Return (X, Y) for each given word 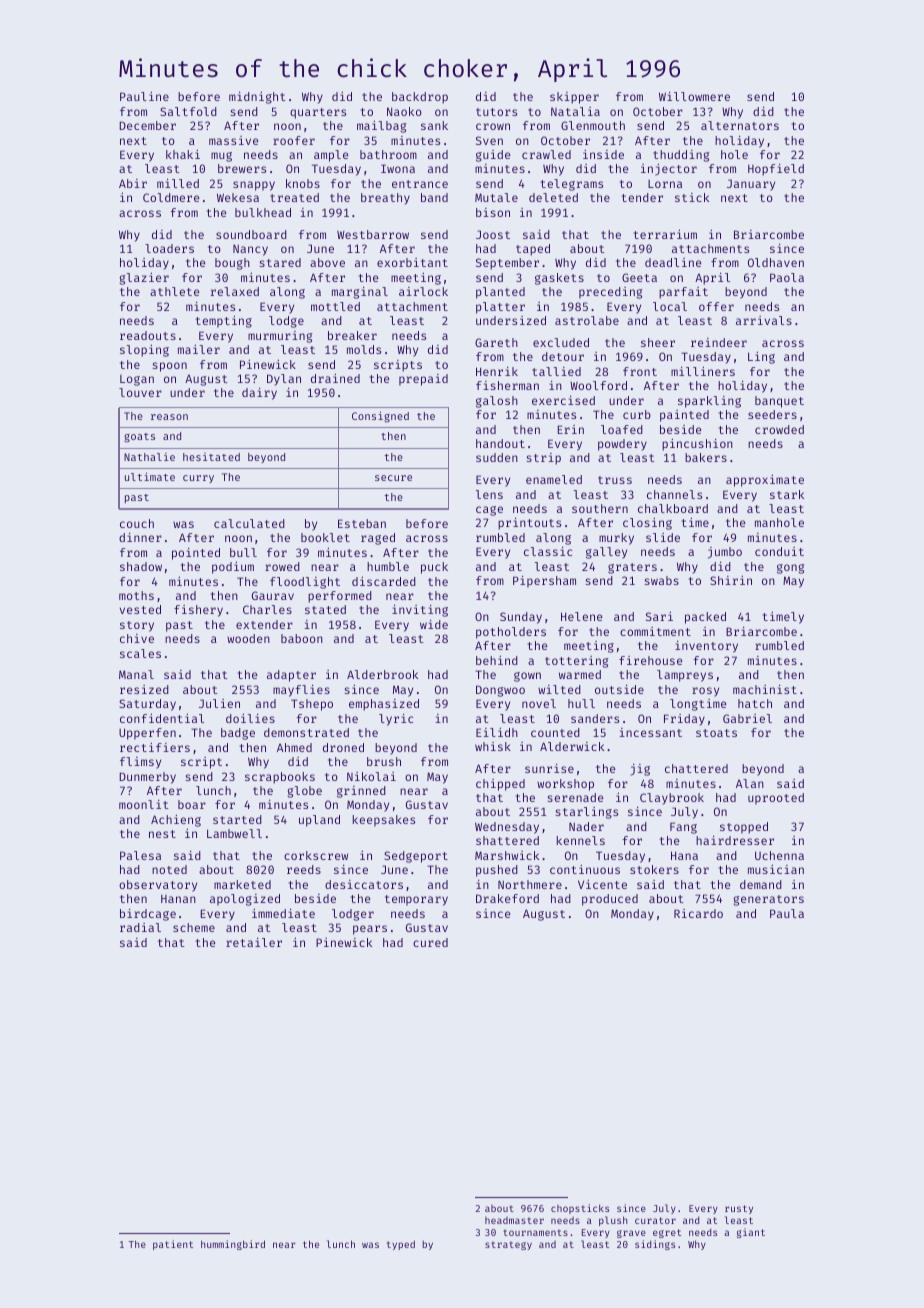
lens (489, 494)
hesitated (211, 457)
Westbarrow (373, 234)
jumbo (725, 553)
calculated (249, 523)
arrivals (764, 320)
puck (434, 568)
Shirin (731, 580)
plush (613, 1221)
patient (173, 1245)
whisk (493, 746)
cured (430, 942)
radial (140, 927)
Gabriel (747, 718)
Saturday (147, 705)
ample (331, 156)
